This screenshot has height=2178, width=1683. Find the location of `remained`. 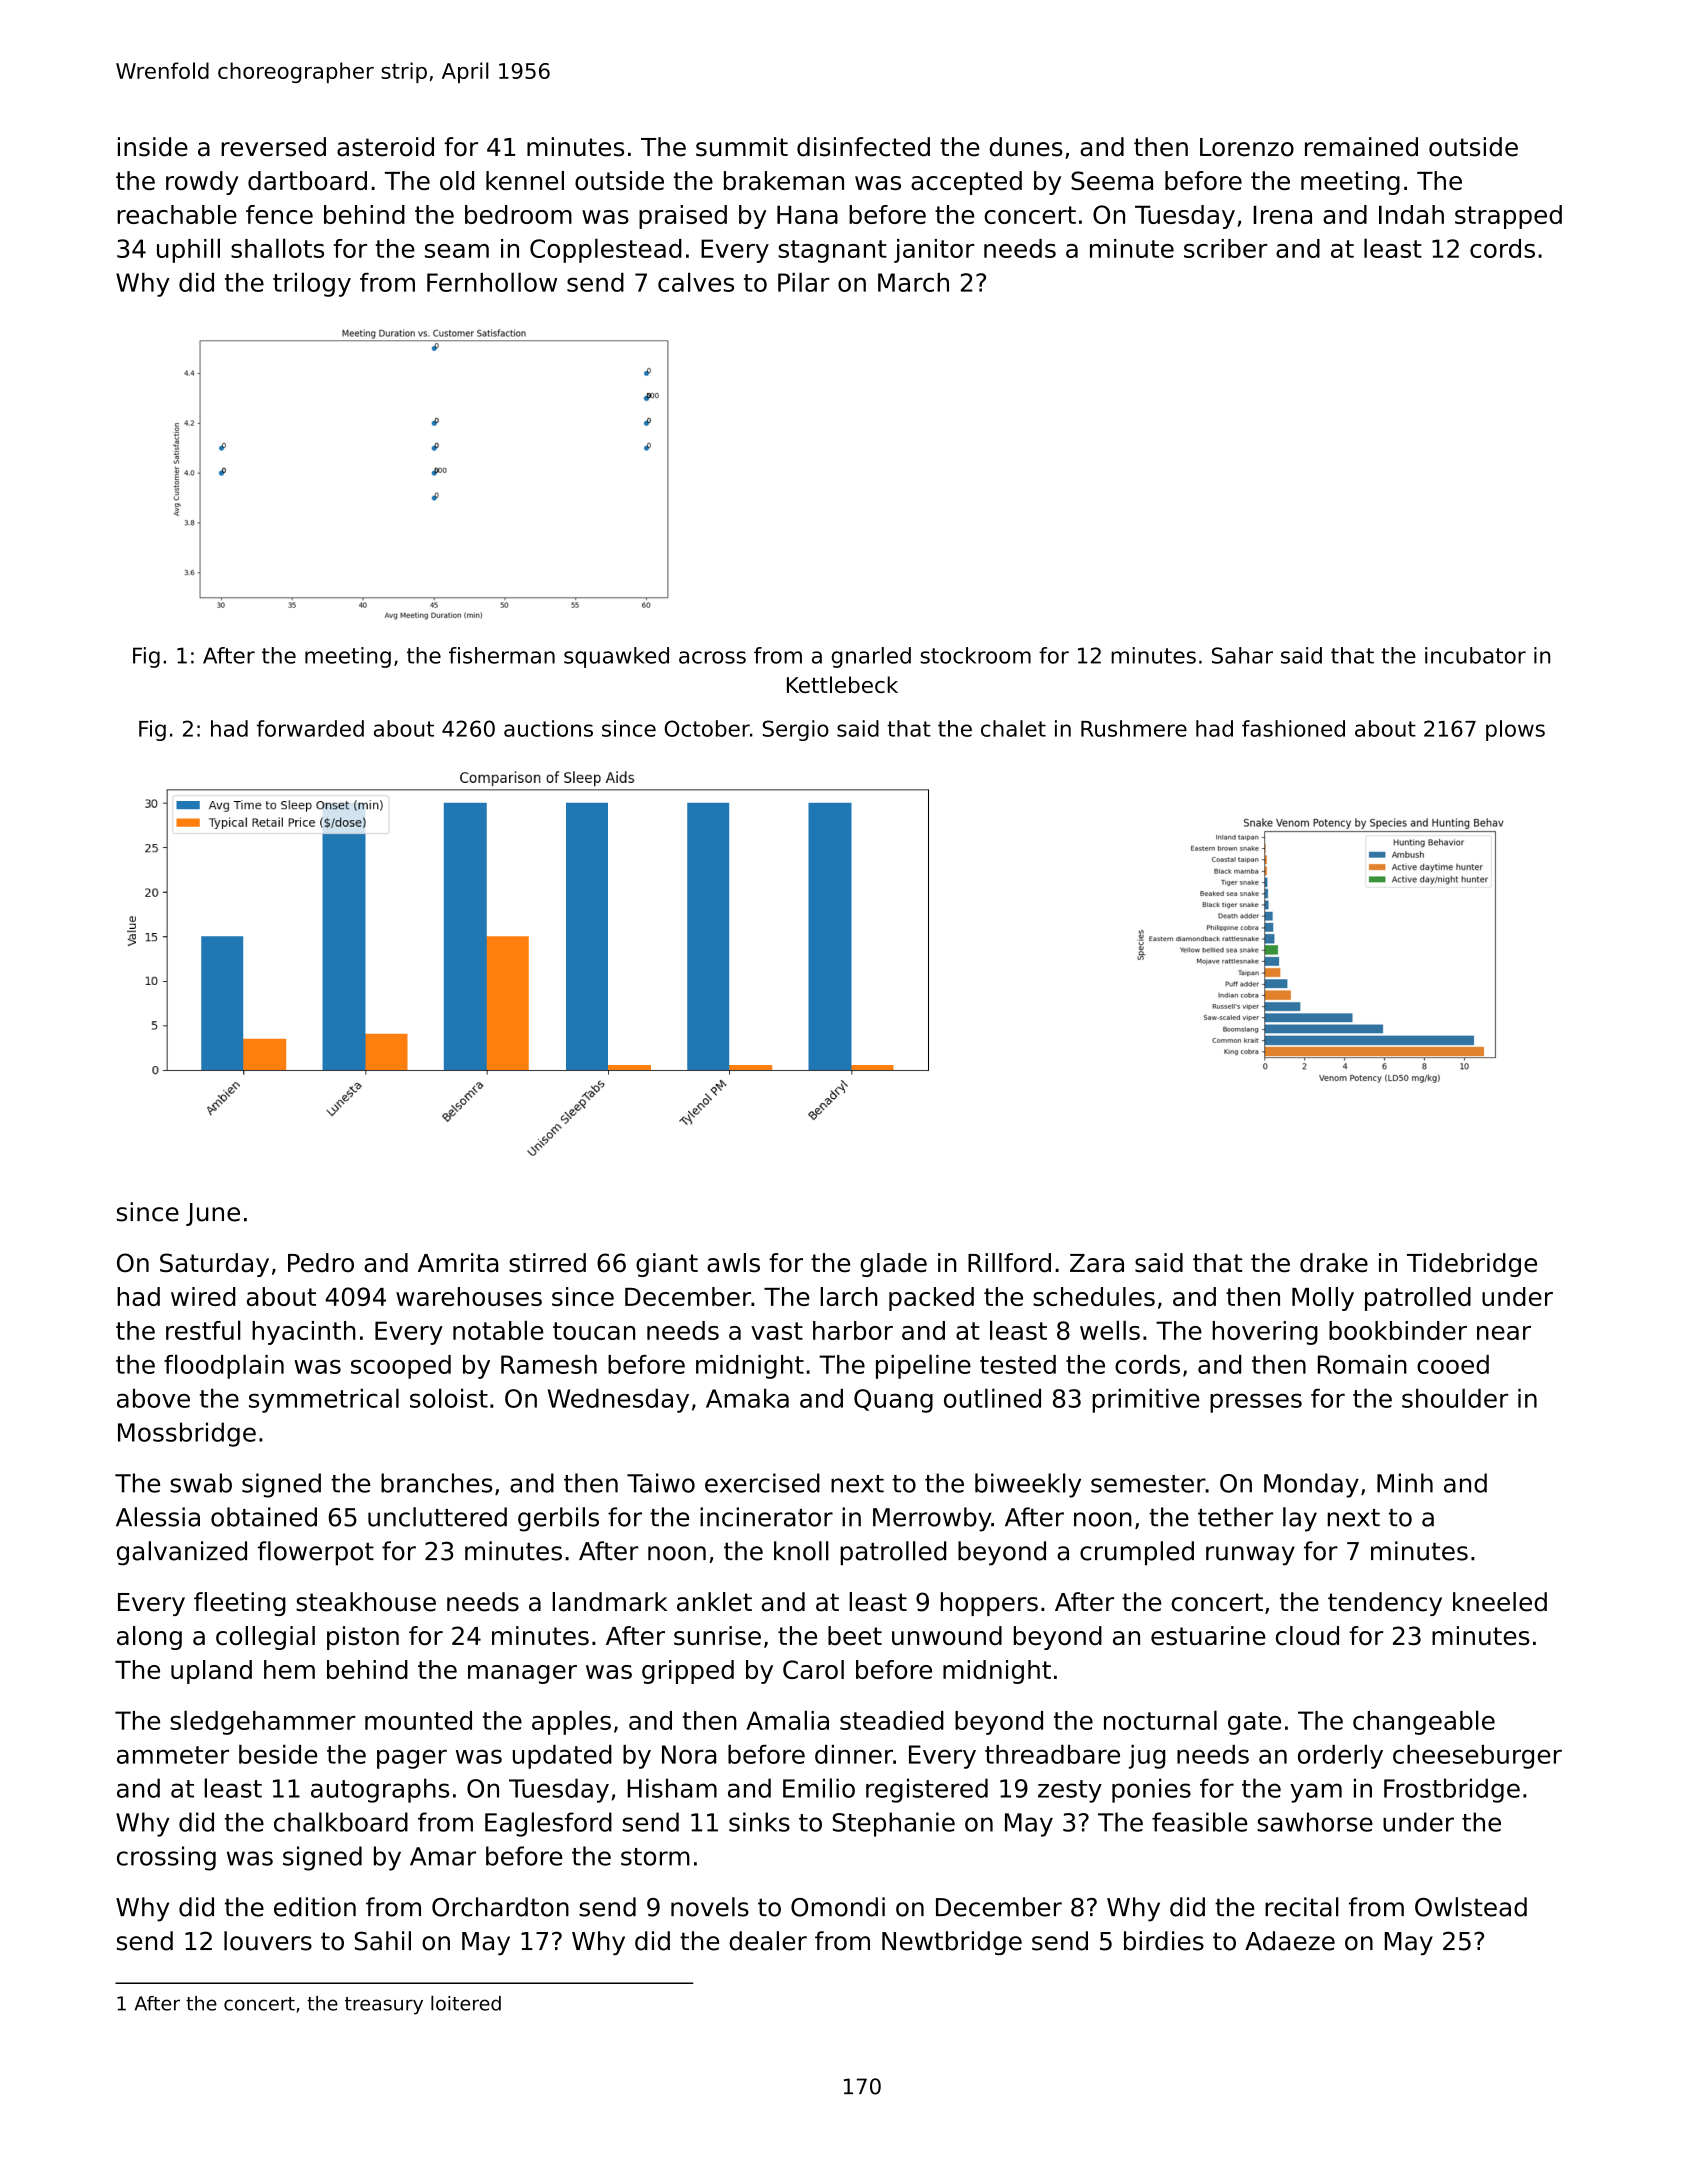

remained is located at coordinates (1361, 147).
